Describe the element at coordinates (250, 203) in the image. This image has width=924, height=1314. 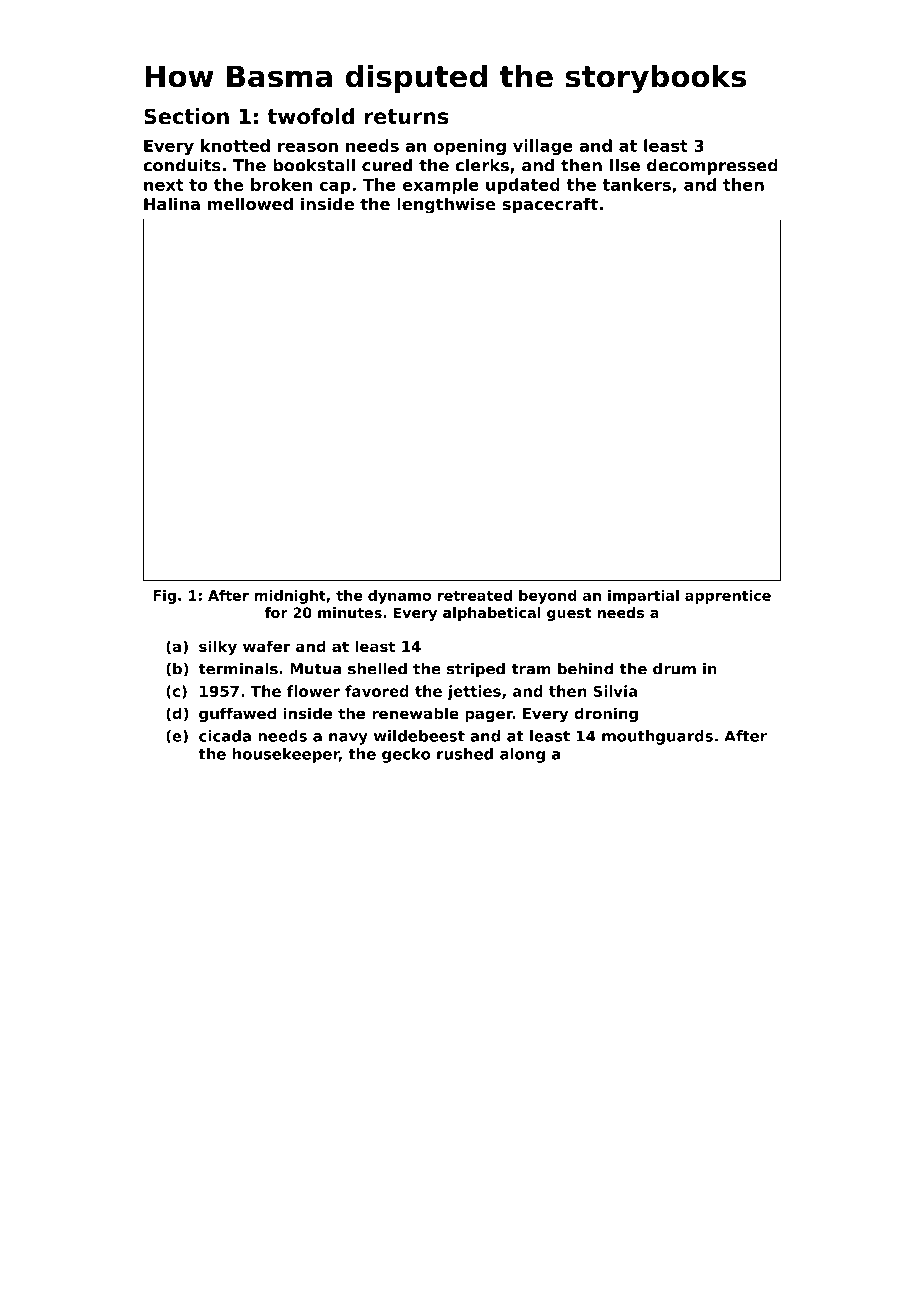
I see `mellowed` at that location.
